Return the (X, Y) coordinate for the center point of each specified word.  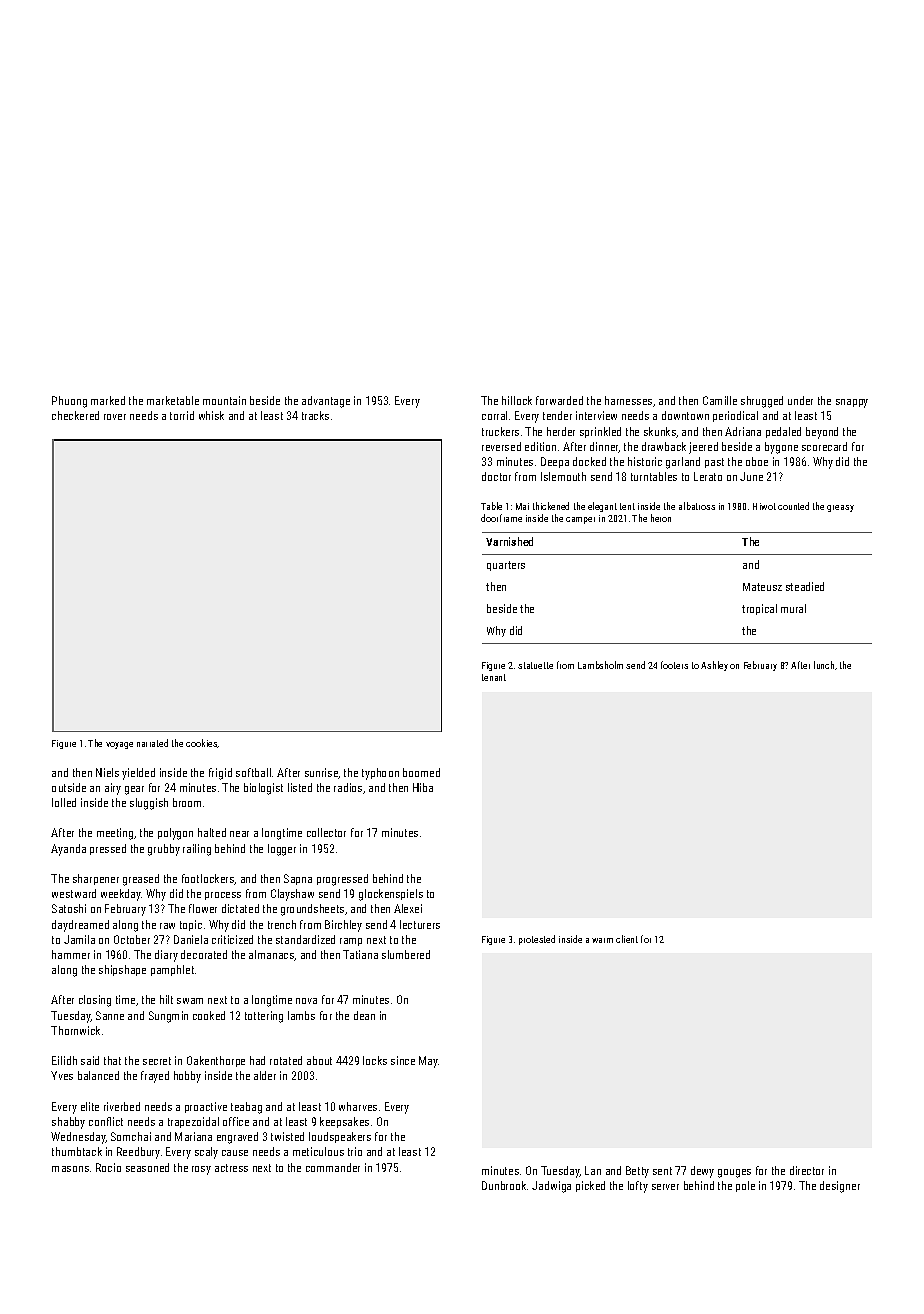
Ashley (714, 666)
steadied (805, 586)
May (429, 1062)
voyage (119, 745)
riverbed (122, 1106)
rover (115, 417)
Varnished (509, 541)
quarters (506, 566)
